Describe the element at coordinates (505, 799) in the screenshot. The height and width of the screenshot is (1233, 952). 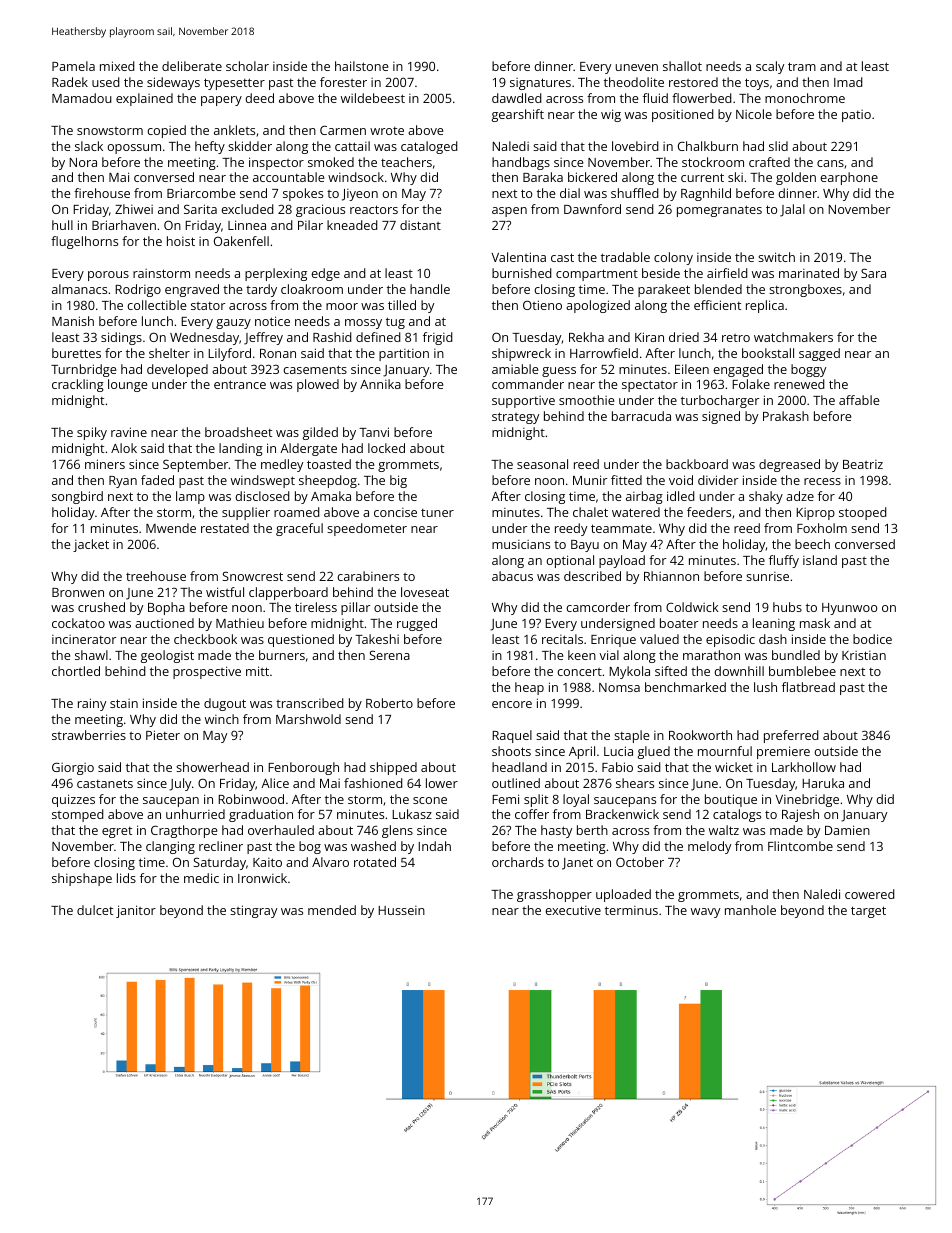
I see `Femi` at that location.
